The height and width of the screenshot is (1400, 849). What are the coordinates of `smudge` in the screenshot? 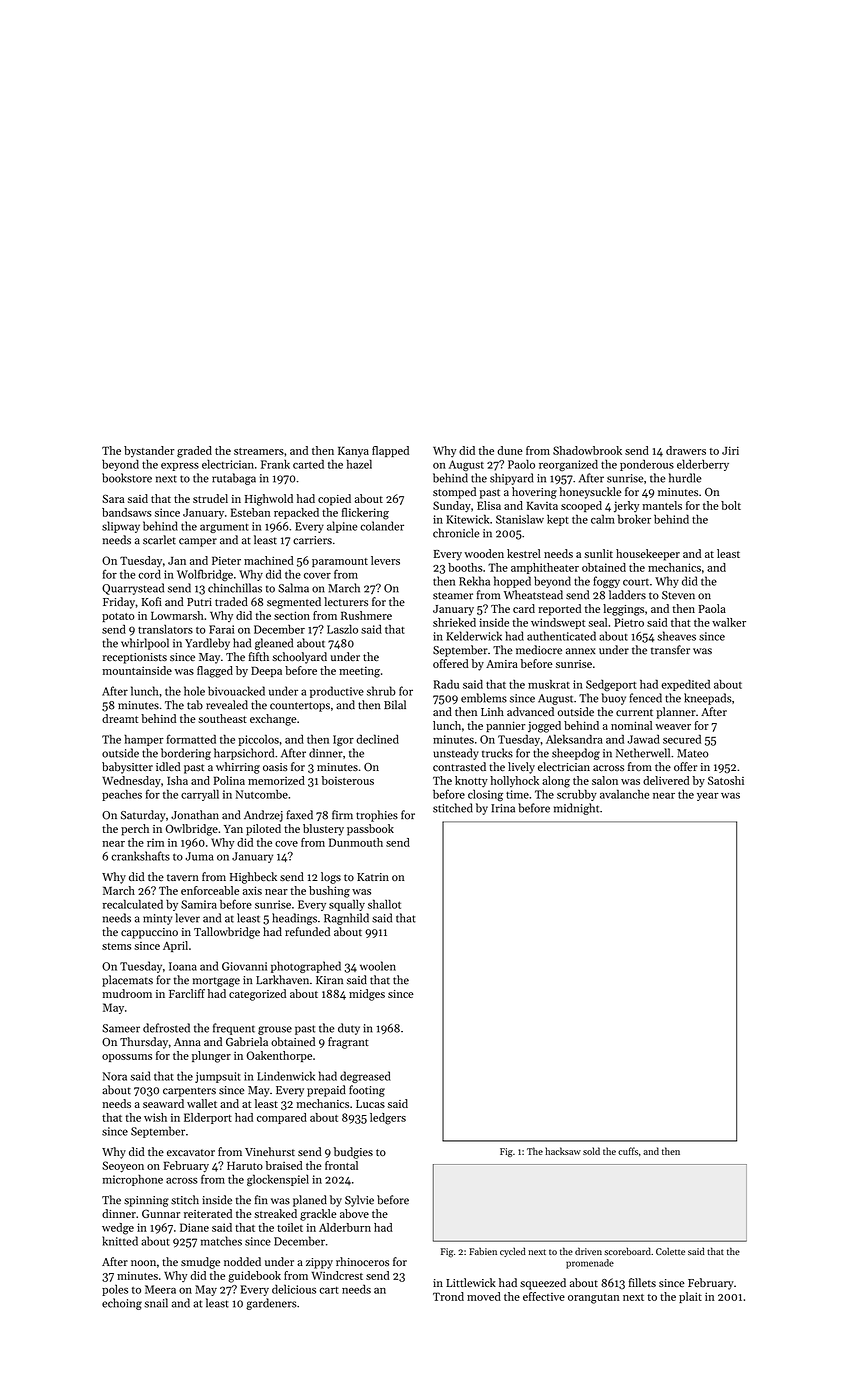 It's located at (200, 1263).
